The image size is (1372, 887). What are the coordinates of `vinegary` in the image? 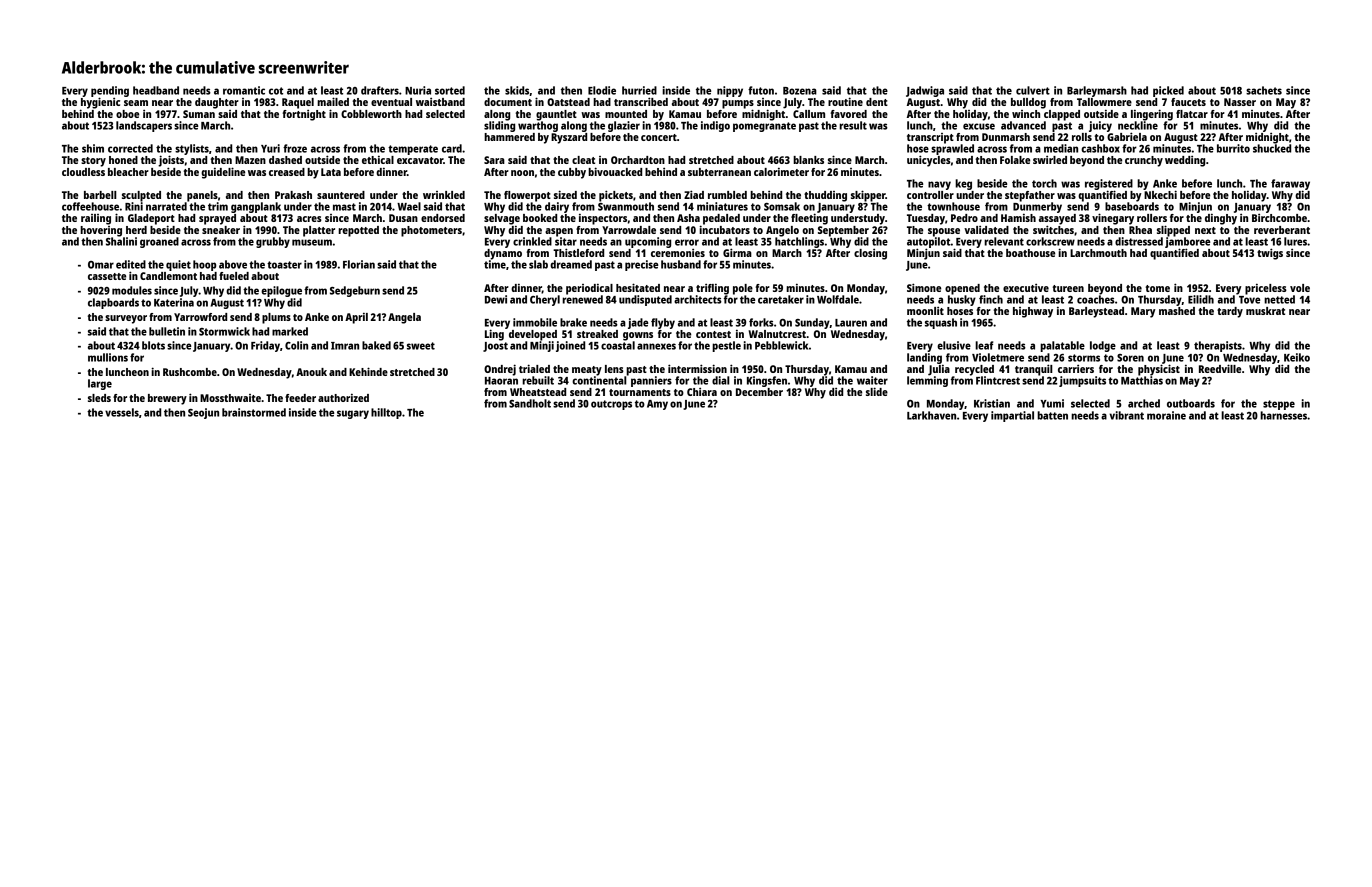 It's located at (1113, 219).
